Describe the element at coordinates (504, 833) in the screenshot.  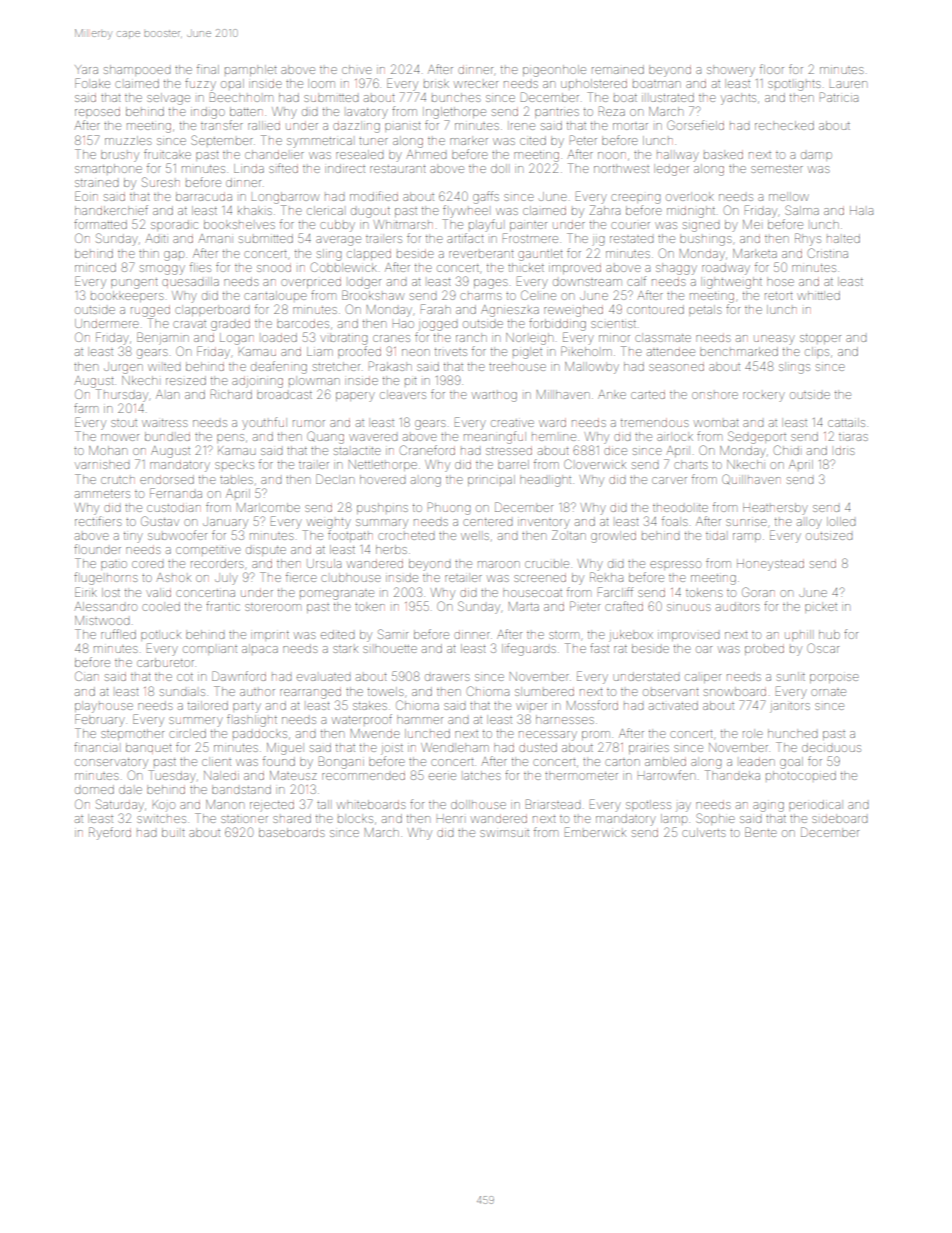
I see `swimsuit` at that location.
